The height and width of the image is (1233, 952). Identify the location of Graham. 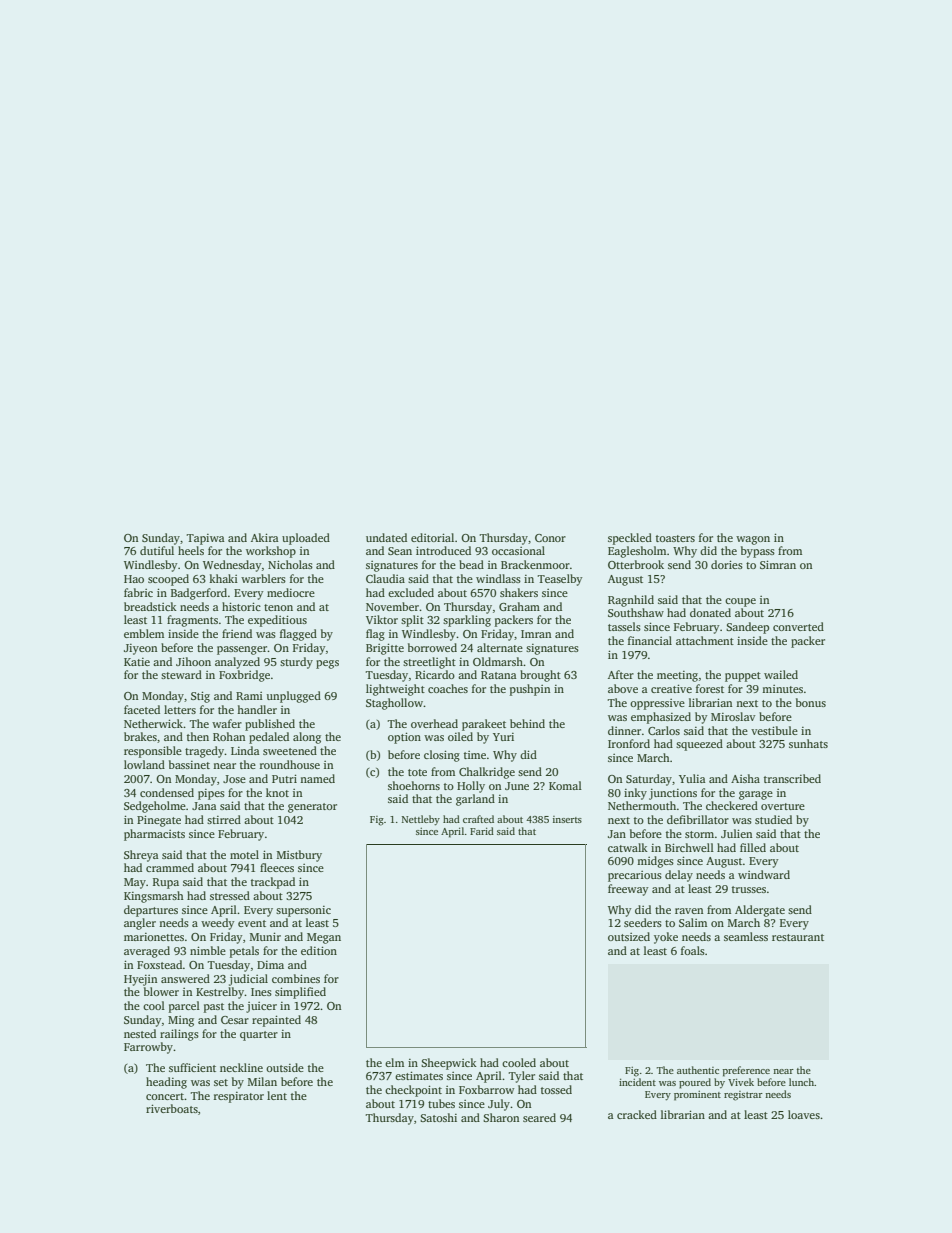
(519, 606).
